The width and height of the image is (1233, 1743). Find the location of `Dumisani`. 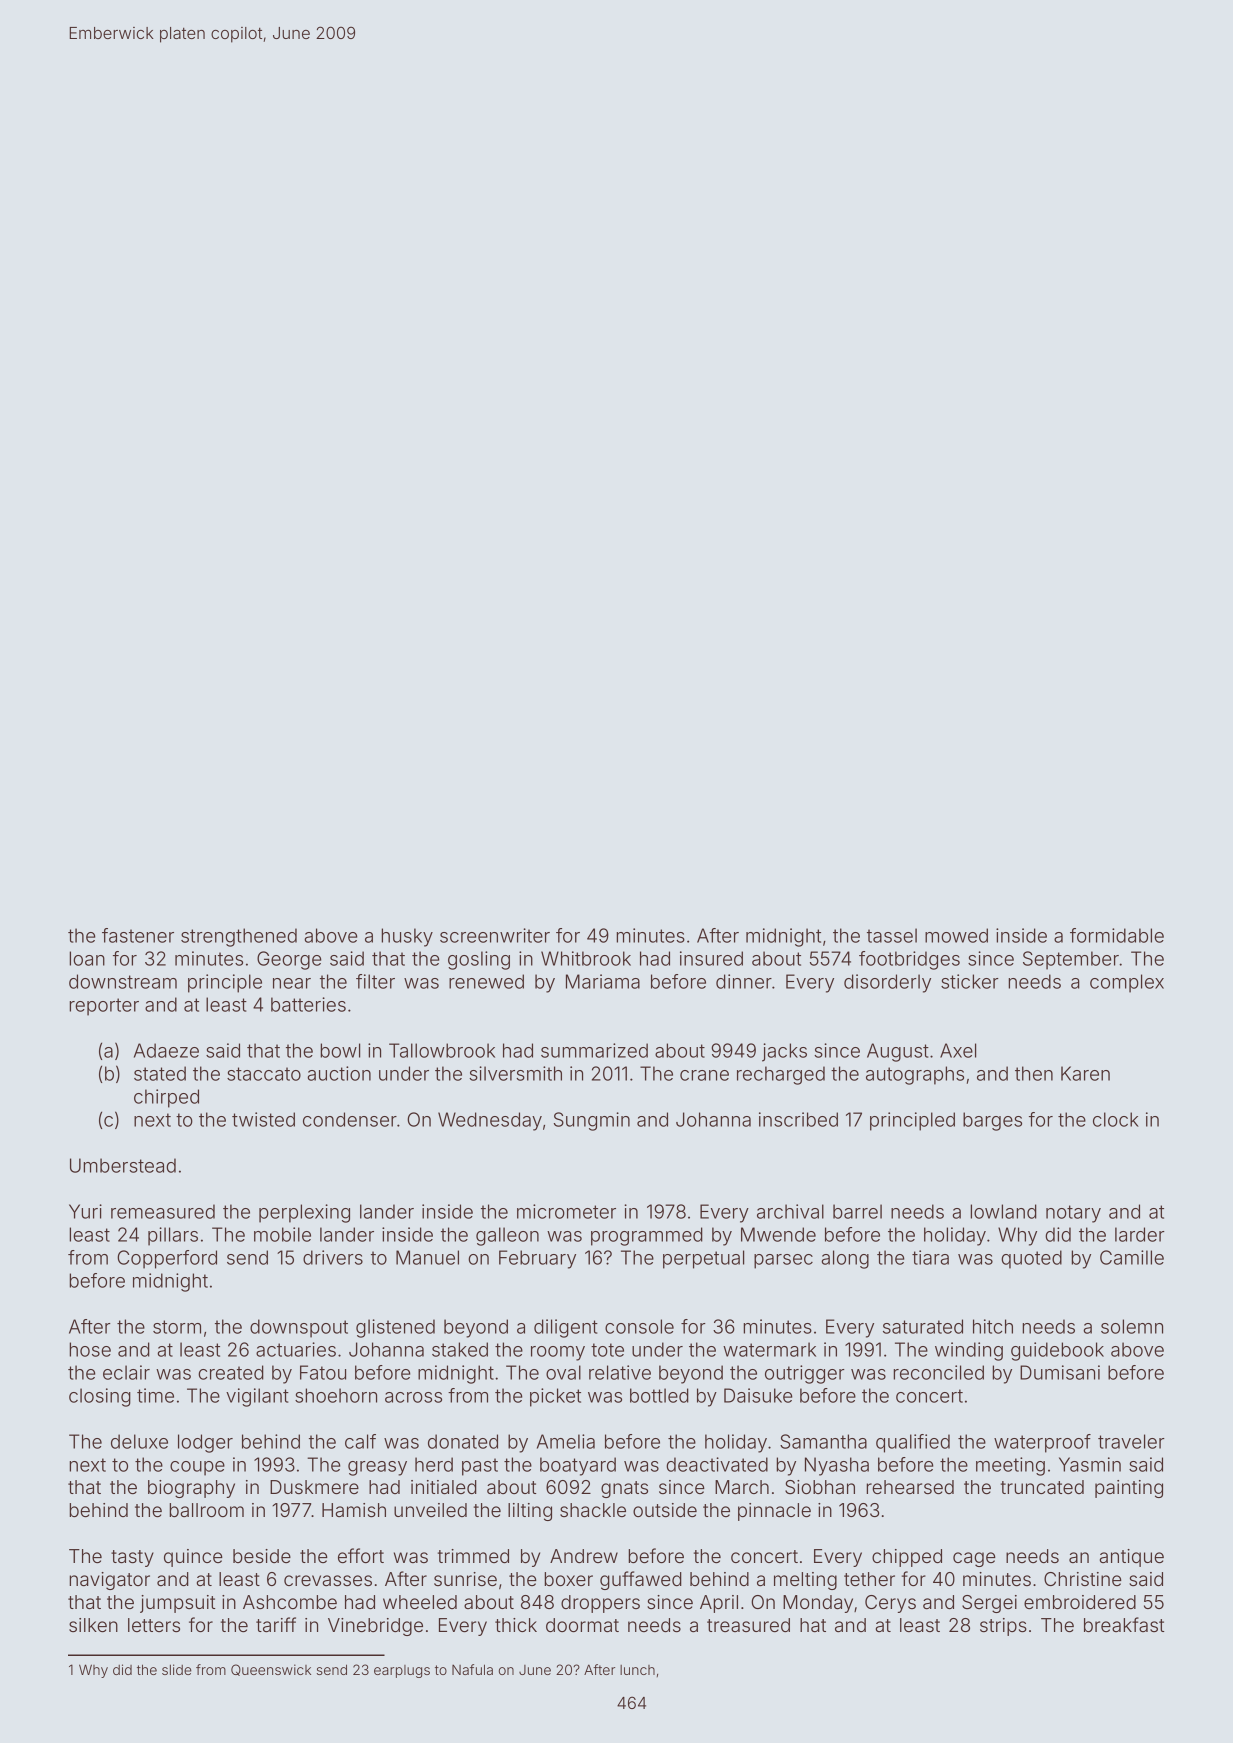

Dumisani is located at coordinates (1060, 1372).
